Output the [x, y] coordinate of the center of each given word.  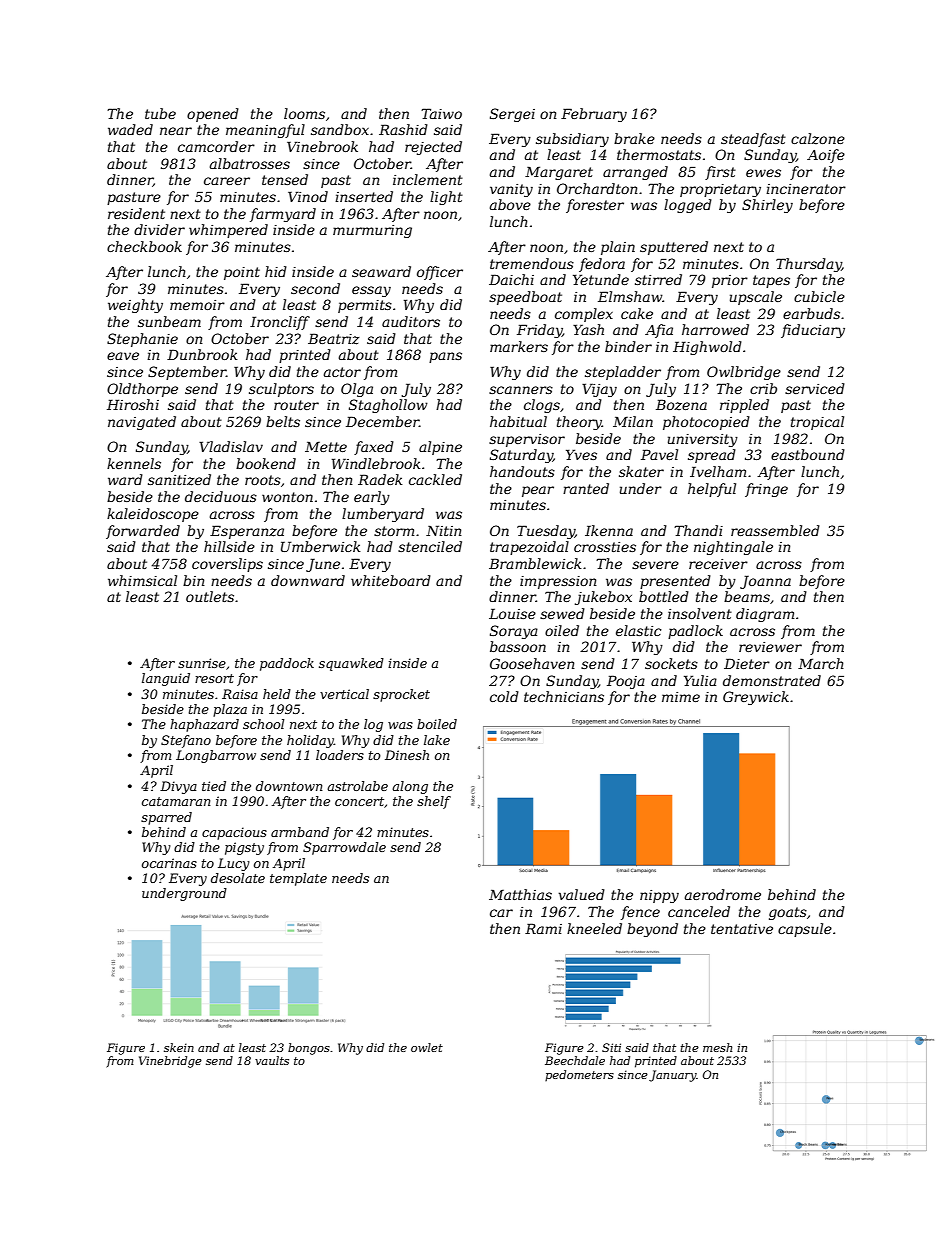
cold [504, 696]
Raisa [240, 694]
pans [445, 357]
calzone [818, 139]
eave [123, 356]
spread [712, 456]
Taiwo [441, 113]
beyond [652, 930]
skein [179, 1047]
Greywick [756, 698]
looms [304, 113]
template [298, 879]
